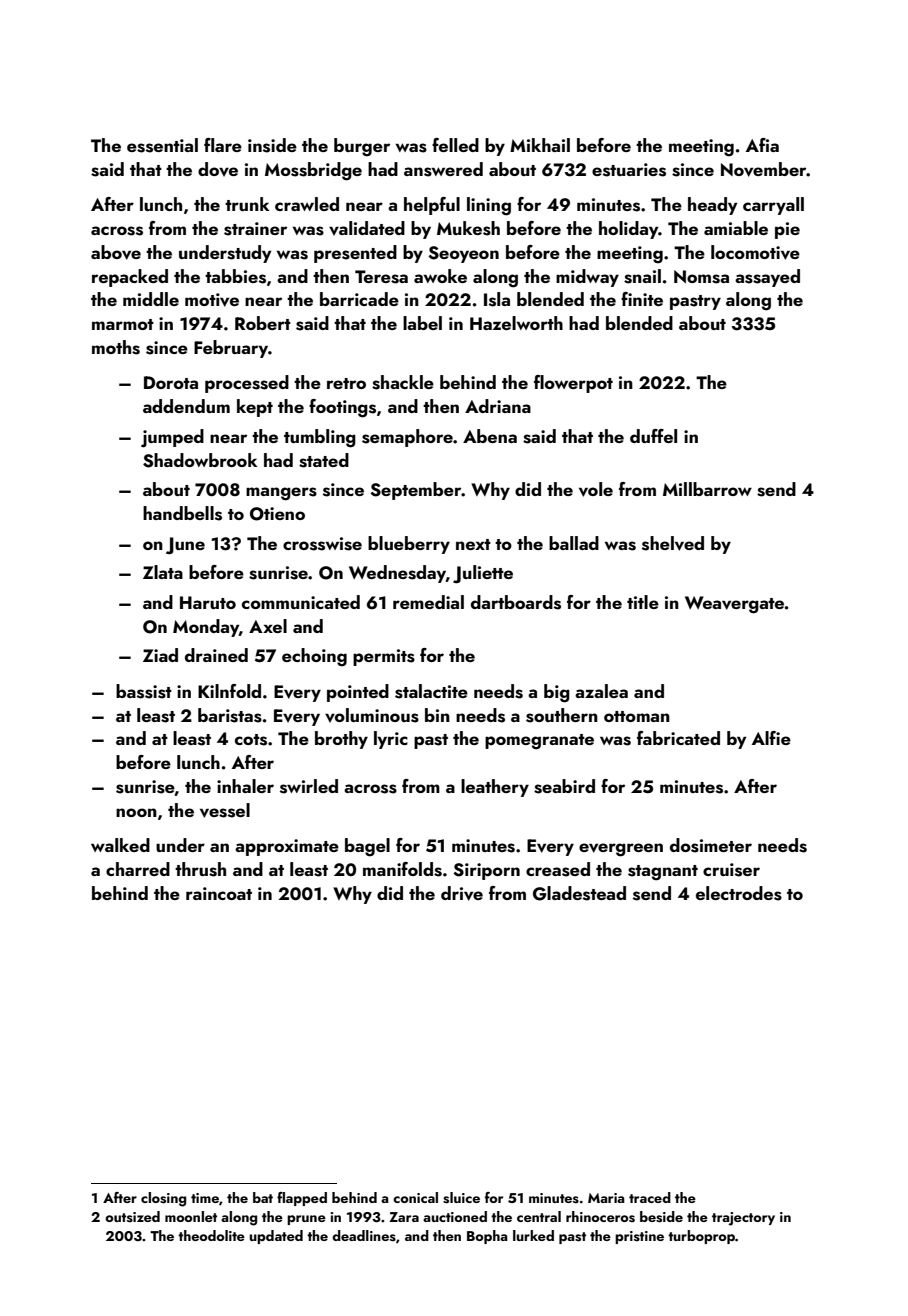 This screenshot has width=908, height=1316. I want to click on Bopha, so click(487, 1237).
